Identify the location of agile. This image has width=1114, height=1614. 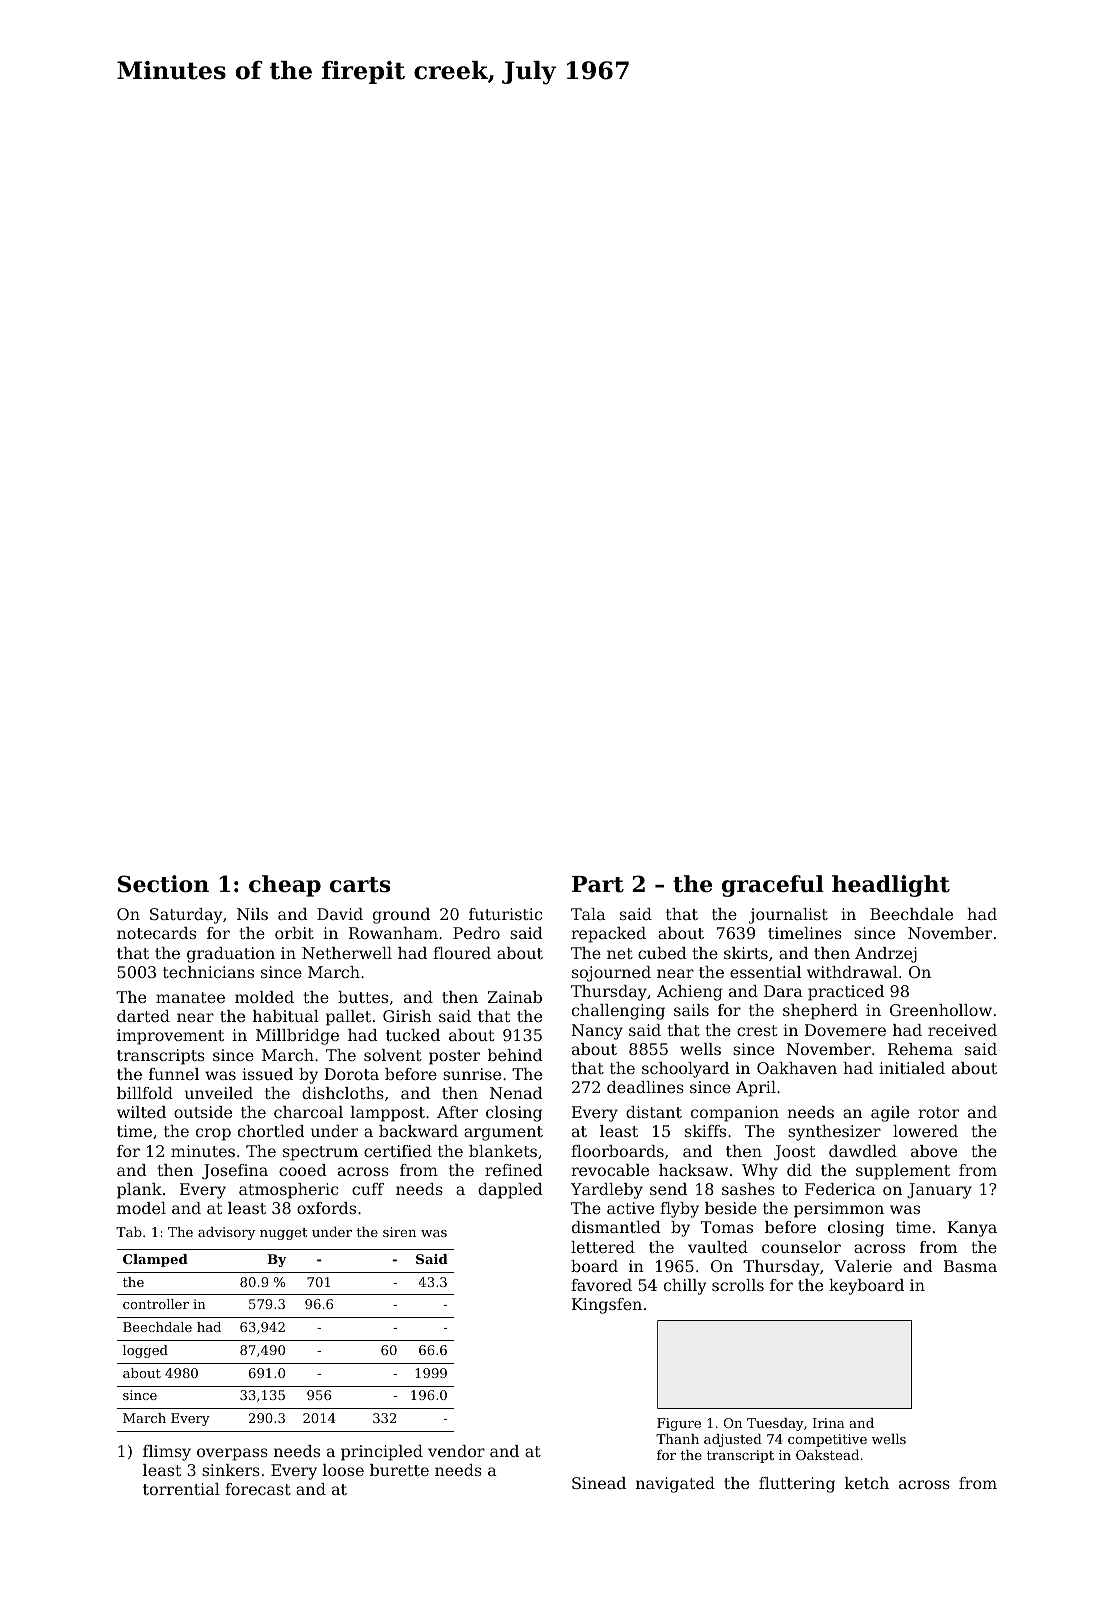
(890, 1114).
